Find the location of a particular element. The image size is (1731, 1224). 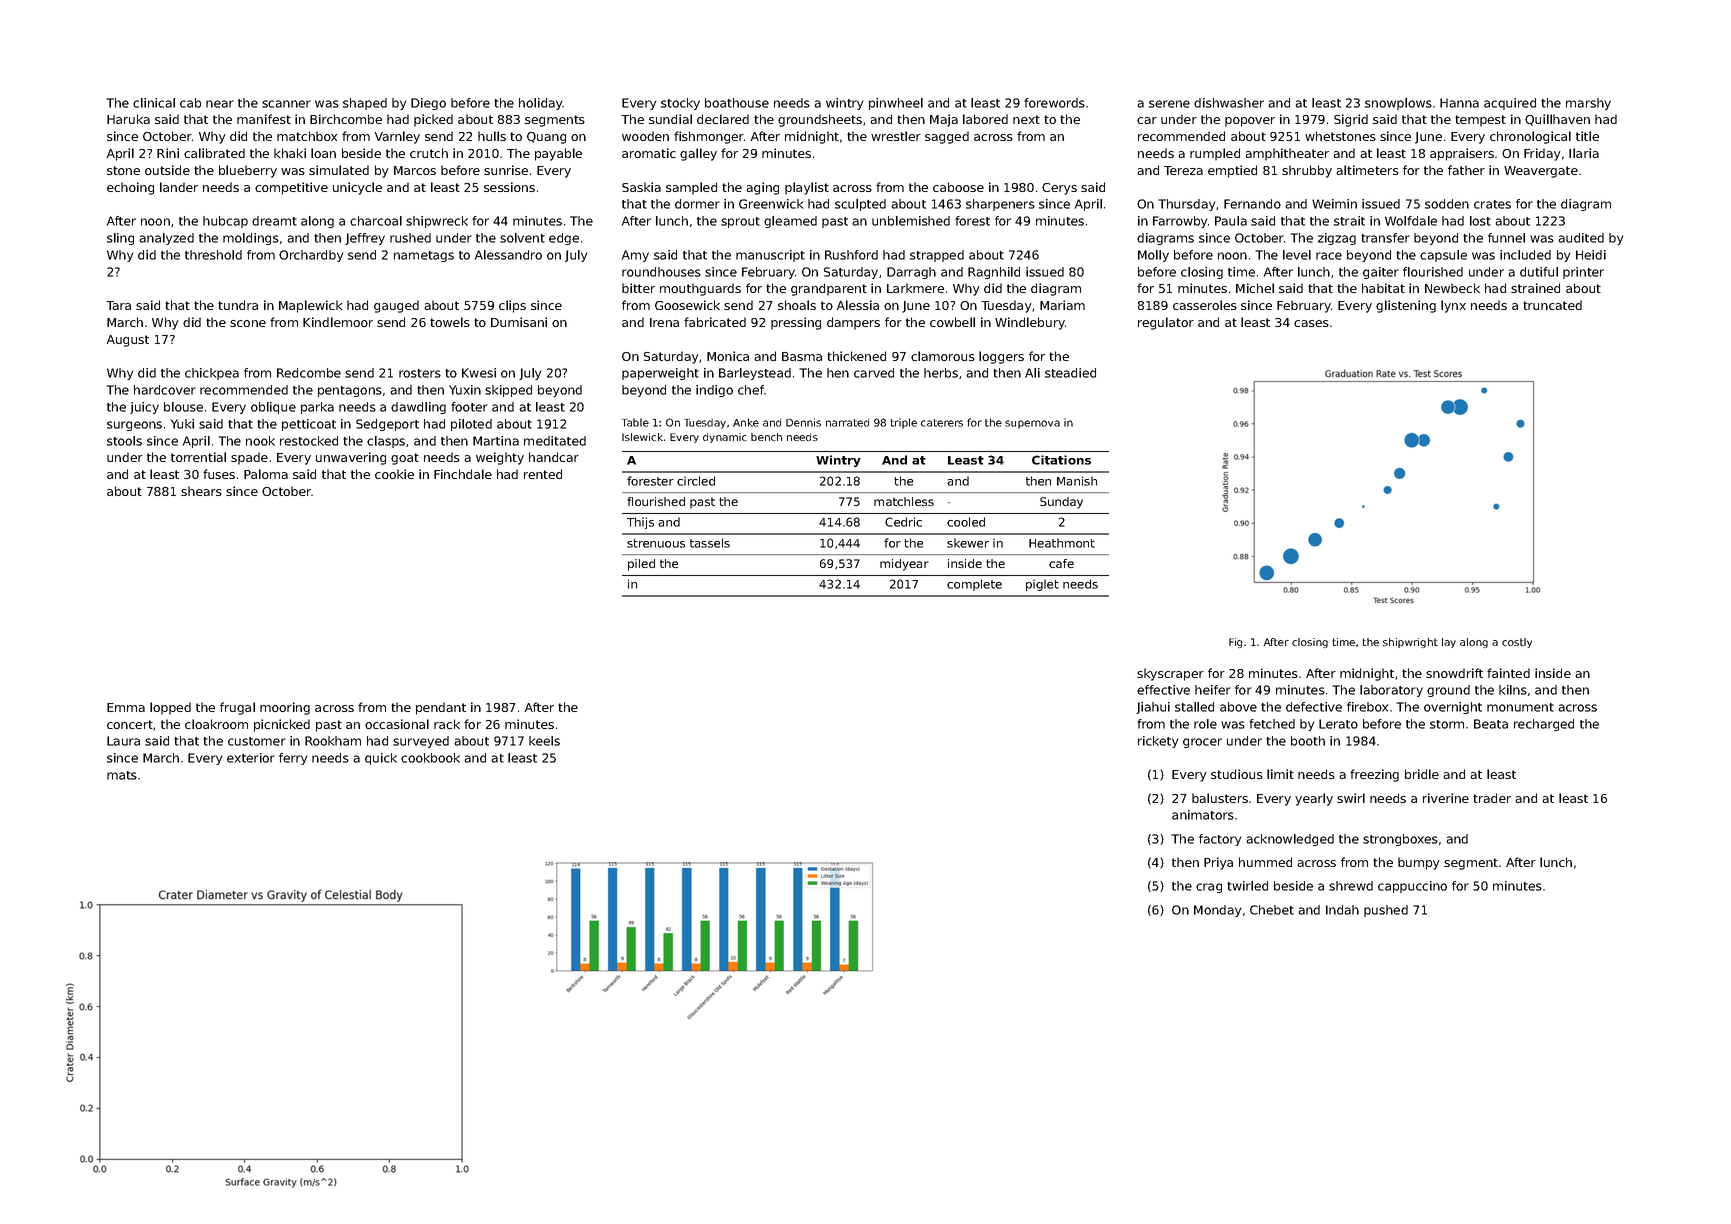

strapped is located at coordinates (937, 256).
